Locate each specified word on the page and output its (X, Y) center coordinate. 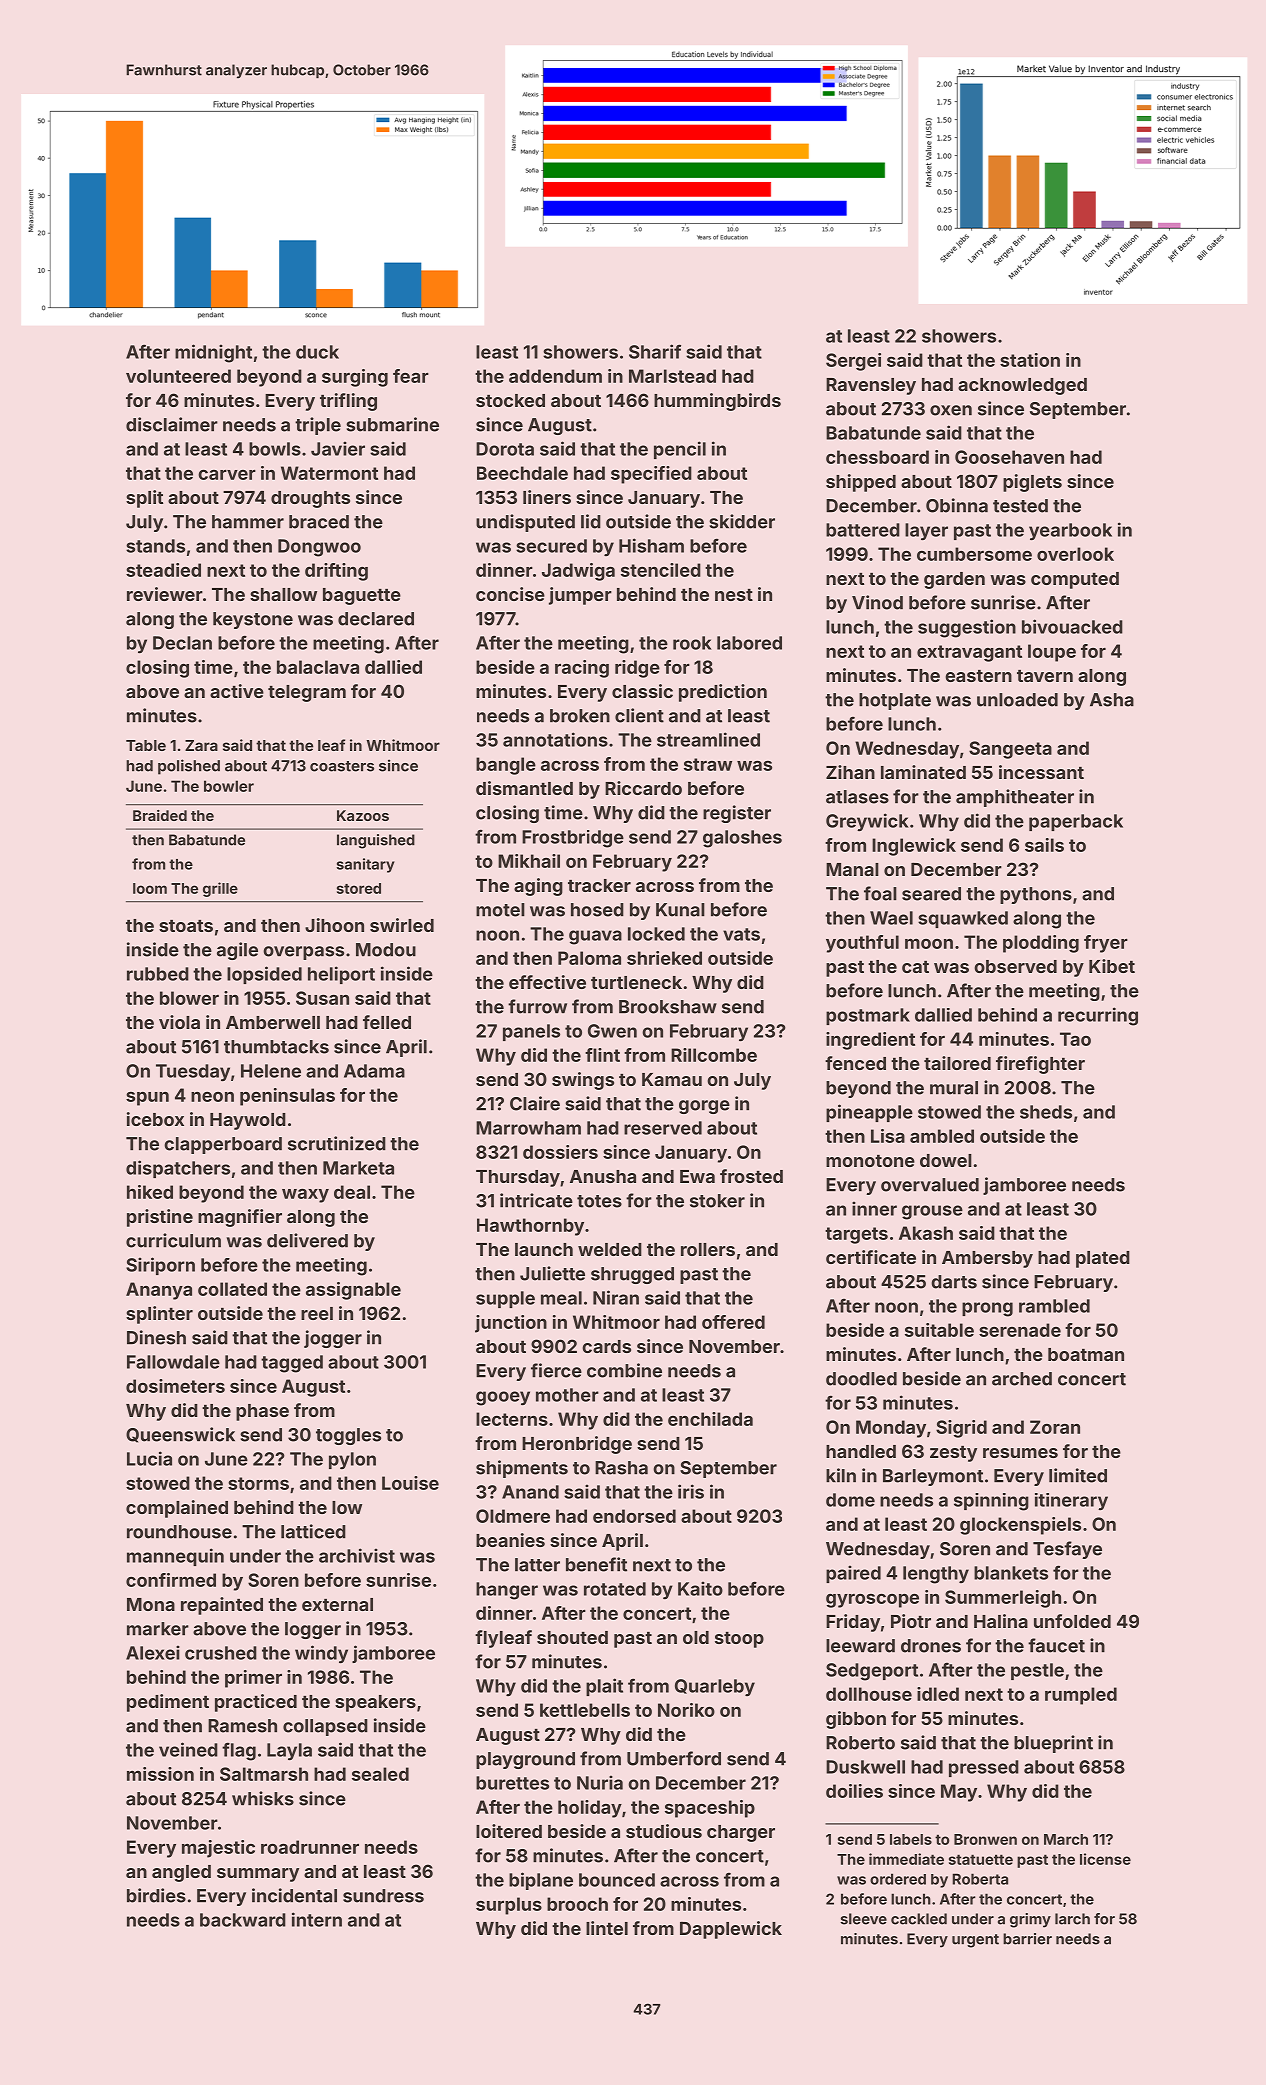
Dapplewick (731, 1930)
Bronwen (985, 1839)
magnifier (240, 1218)
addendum (555, 376)
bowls (275, 449)
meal (561, 1298)
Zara (201, 745)
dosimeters (175, 1386)
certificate (871, 1257)
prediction (723, 693)
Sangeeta (1010, 750)
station (1030, 360)
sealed (380, 1774)
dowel (946, 1160)
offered (733, 1322)
